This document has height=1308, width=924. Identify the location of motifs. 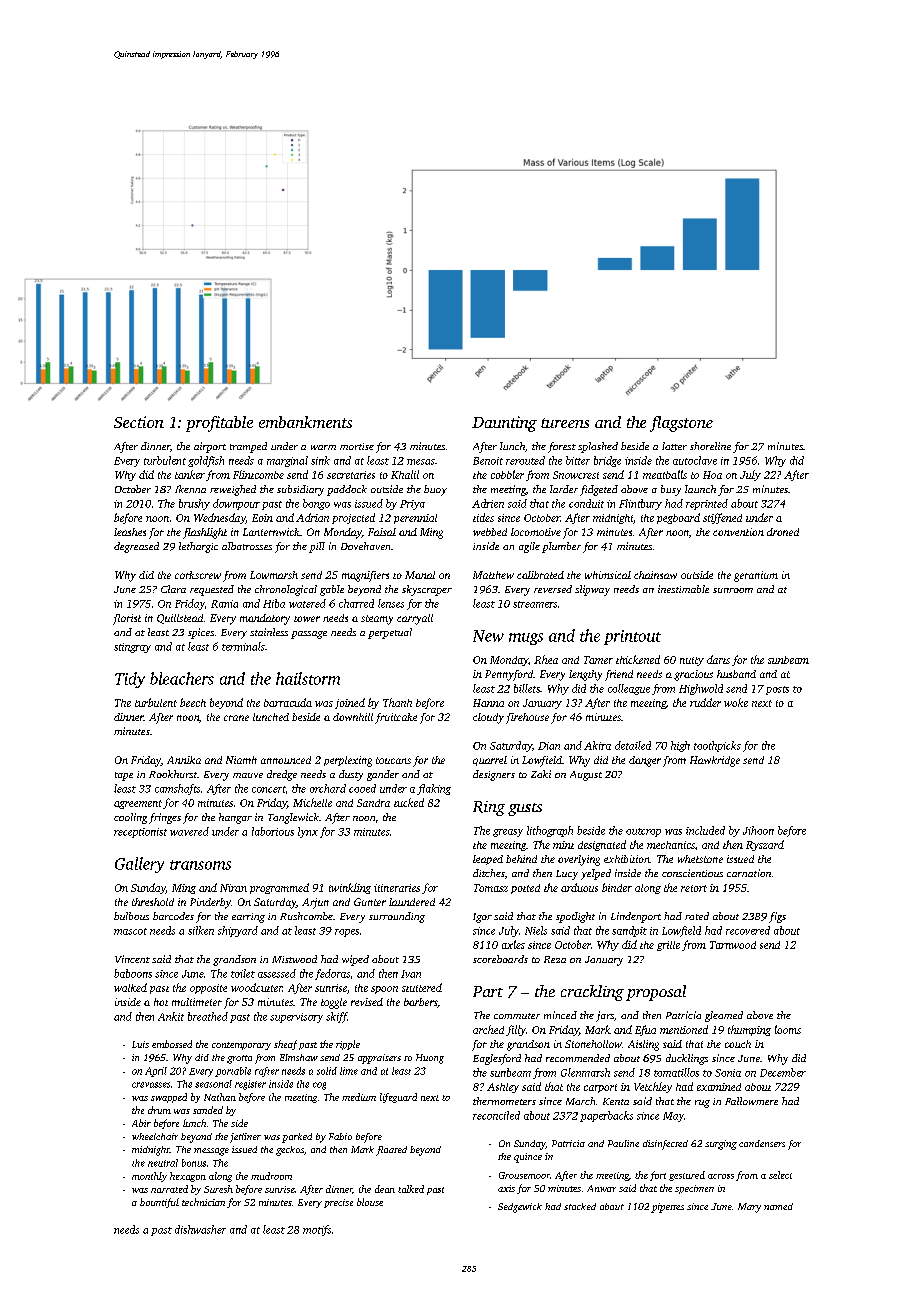
(317, 1230).
